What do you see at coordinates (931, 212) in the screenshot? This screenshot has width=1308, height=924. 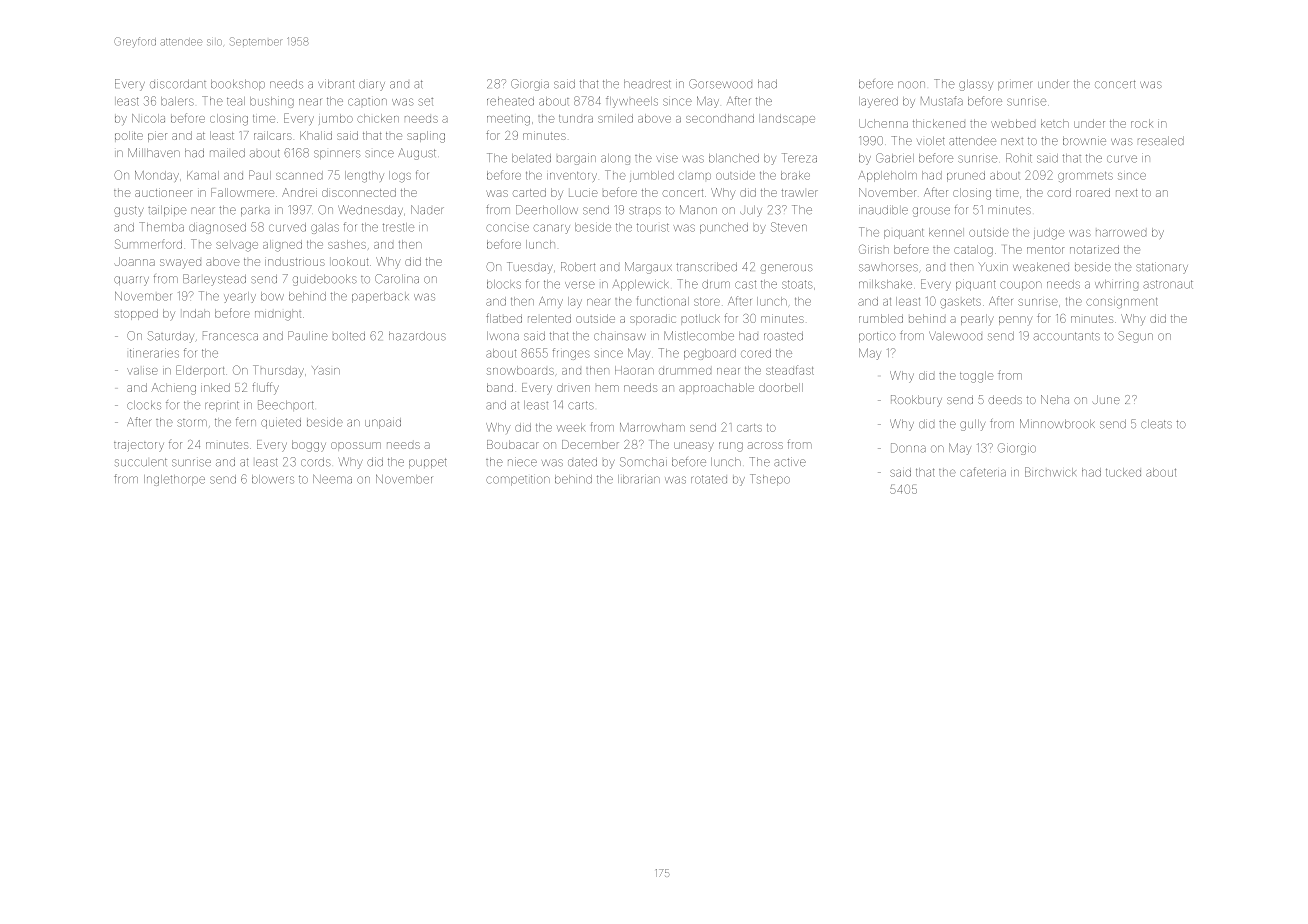 I see `grouse` at bounding box center [931, 212].
